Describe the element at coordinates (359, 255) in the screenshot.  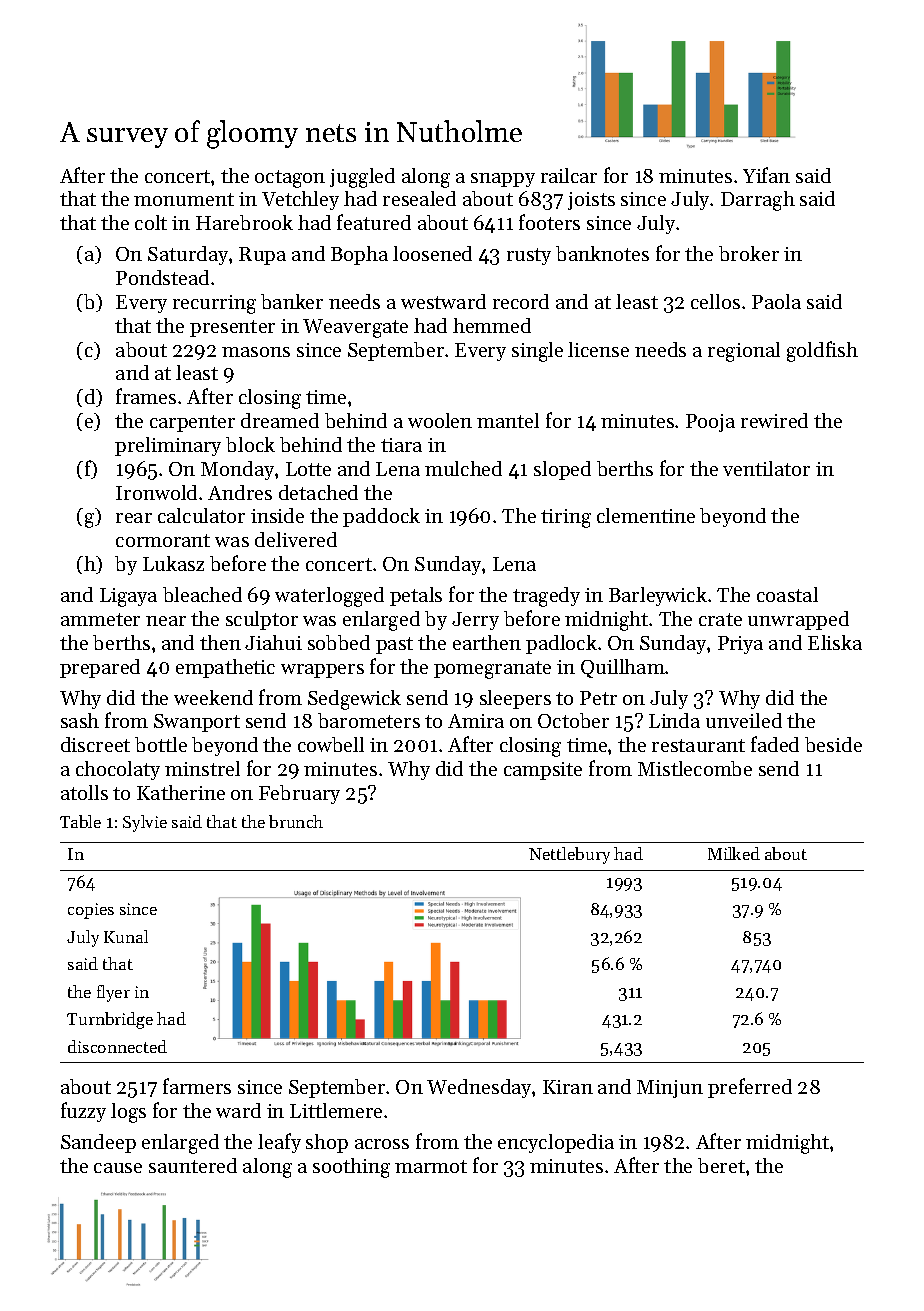
I see `Bopha` at that location.
